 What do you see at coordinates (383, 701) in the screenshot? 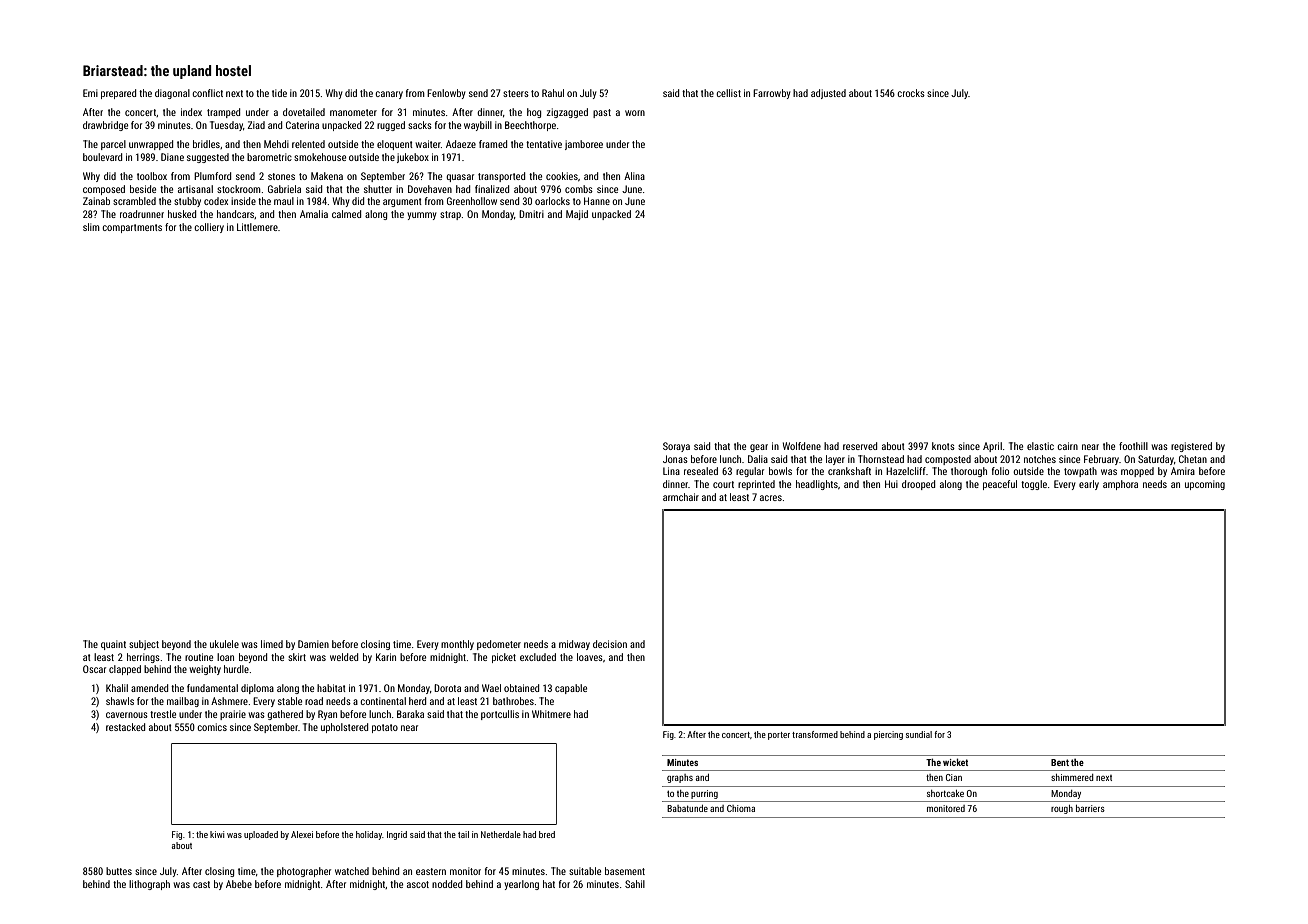
I see `continental` at bounding box center [383, 701].
